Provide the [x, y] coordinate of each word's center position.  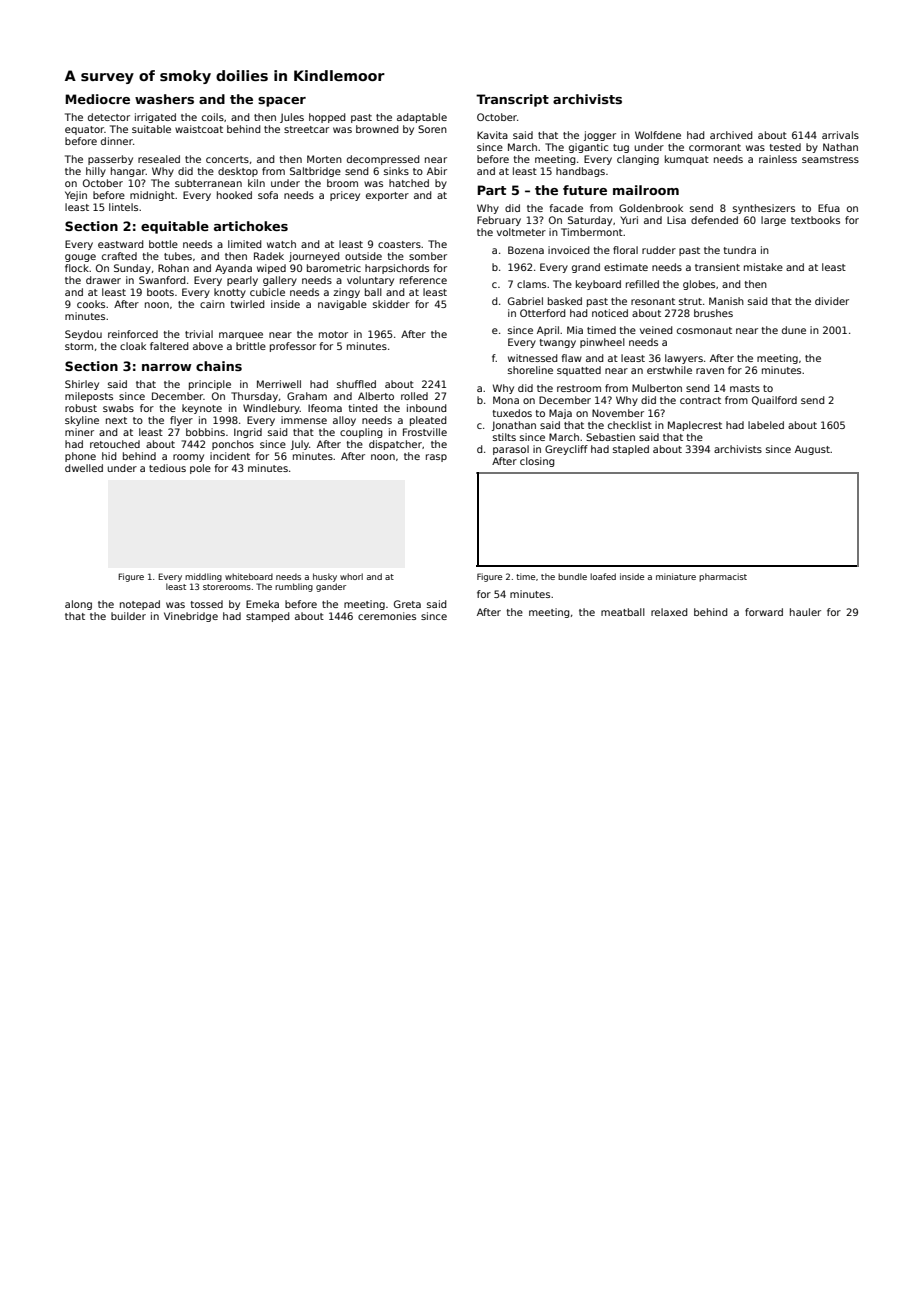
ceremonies [387, 616]
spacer [282, 102]
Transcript [512, 100]
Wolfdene [658, 135]
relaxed [669, 612]
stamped [268, 617]
